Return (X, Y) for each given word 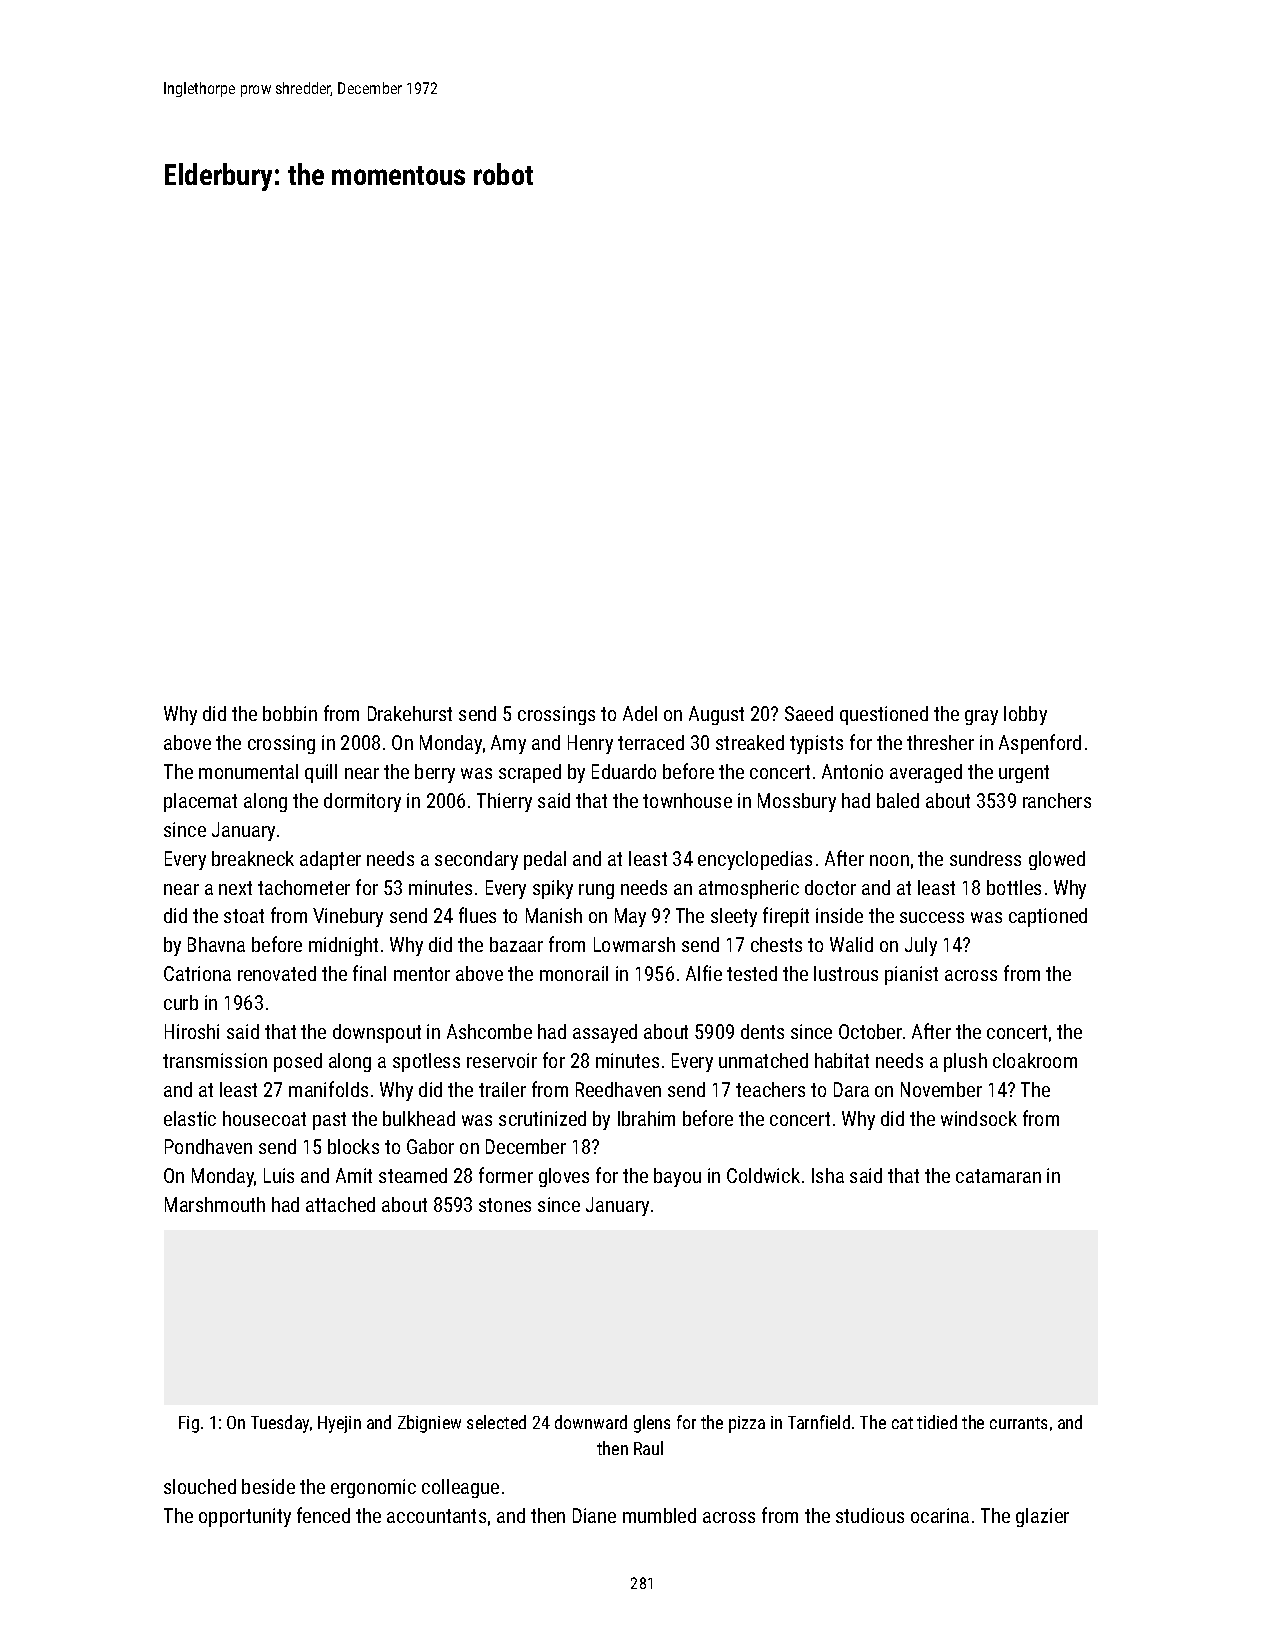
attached (340, 1204)
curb (181, 1002)
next (235, 888)
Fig (189, 1424)
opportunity (245, 1517)
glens (652, 1424)
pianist (911, 975)
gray (981, 717)
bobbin (290, 713)
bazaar (516, 944)
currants (1018, 1423)
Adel (640, 713)
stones (505, 1205)
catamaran (998, 1176)
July (921, 946)
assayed (605, 1033)
